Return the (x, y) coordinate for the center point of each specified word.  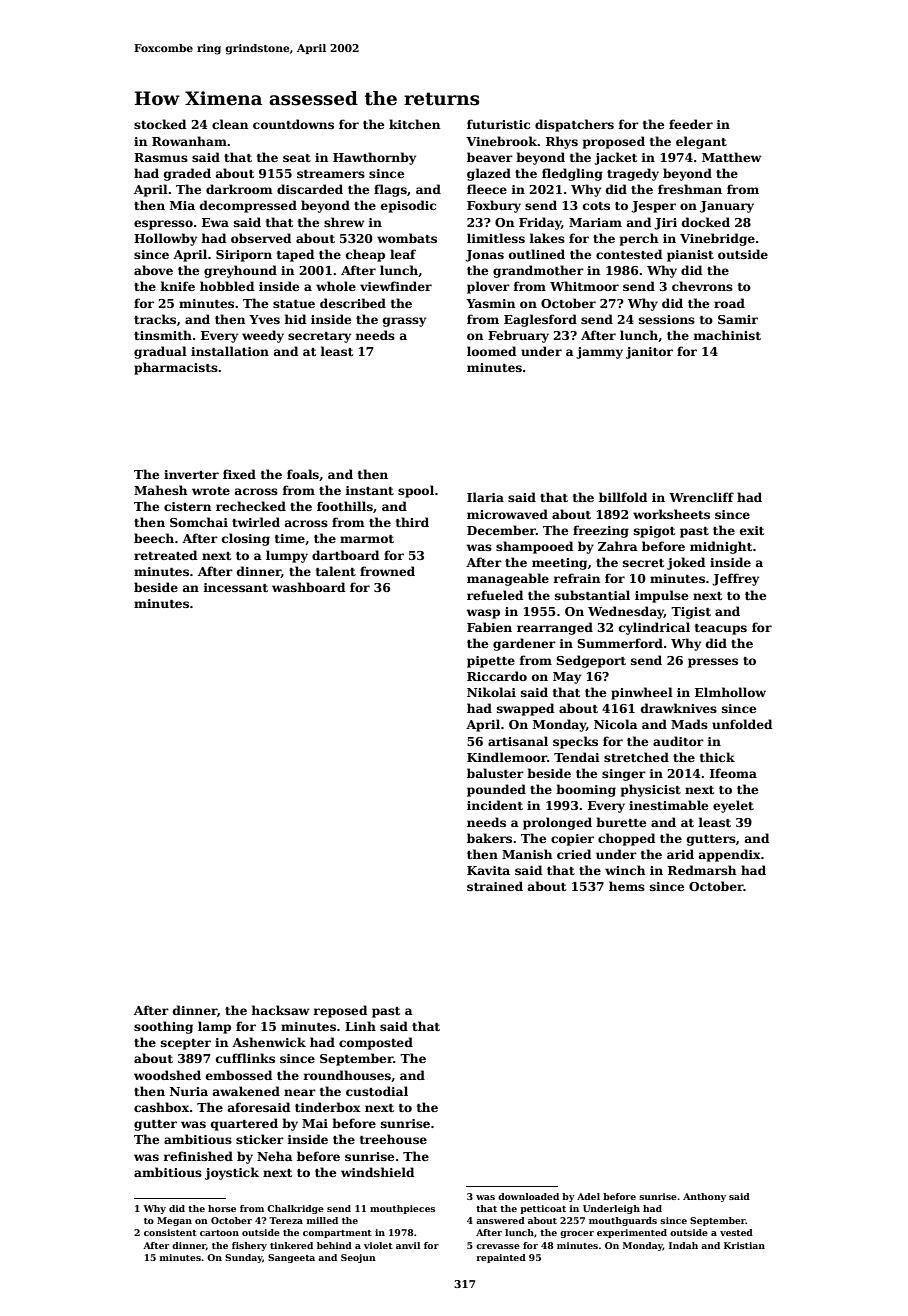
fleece (487, 189)
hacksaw (280, 1010)
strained (495, 886)
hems (627, 886)
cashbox (161, 1107)
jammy (599, 353)
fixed (239, 474)
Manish (527, 854)
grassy (404, 322)
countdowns (293, 124)
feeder (691, 124)
